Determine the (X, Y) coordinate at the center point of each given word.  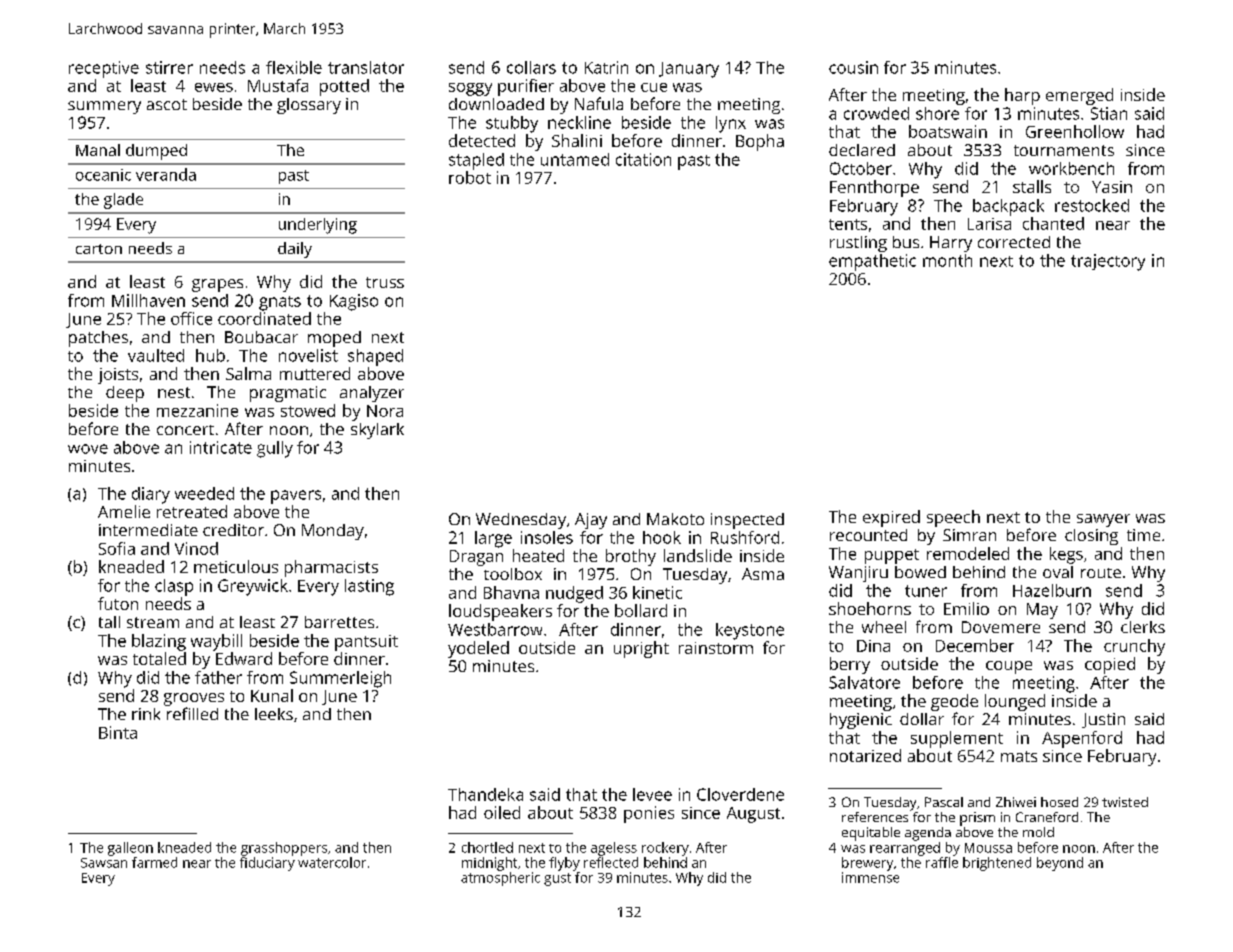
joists (118, 376)
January (689, 70)
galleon (130, 849)
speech (953, 518)
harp (1022, 96)
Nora (385, 411)
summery (104, 107)
